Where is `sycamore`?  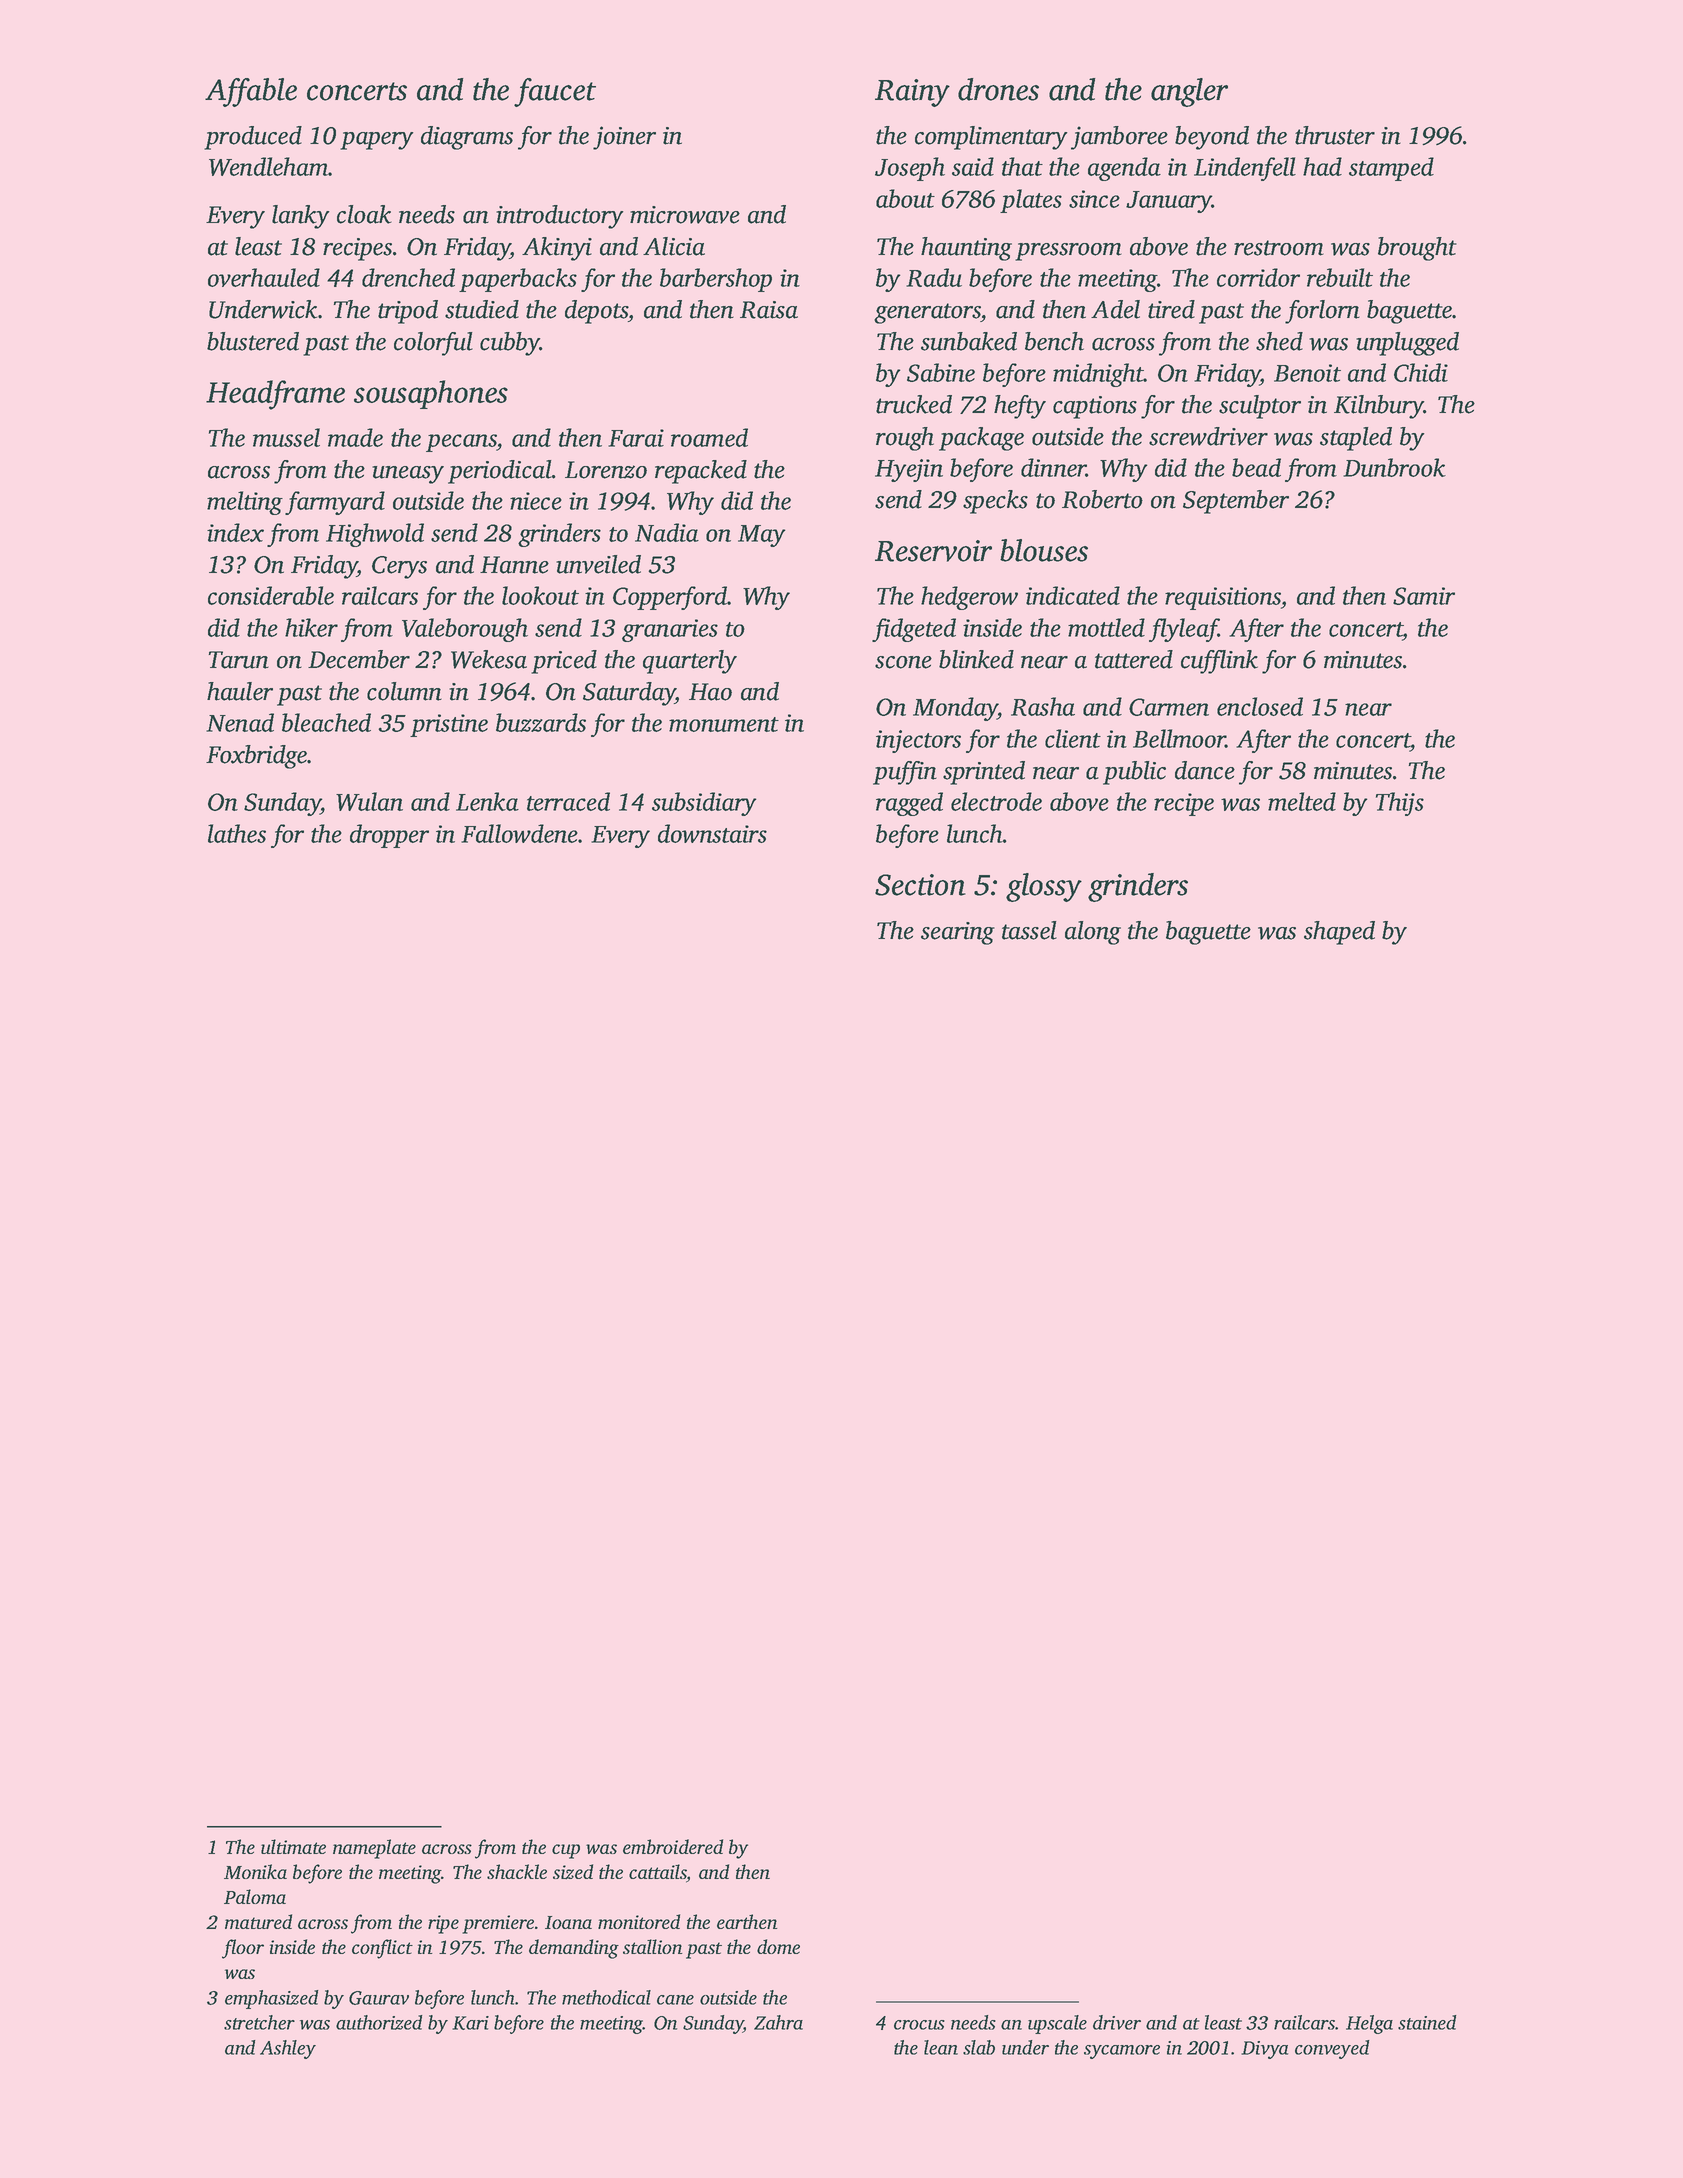 sycamore is located at coordinates (1122, 2052).
